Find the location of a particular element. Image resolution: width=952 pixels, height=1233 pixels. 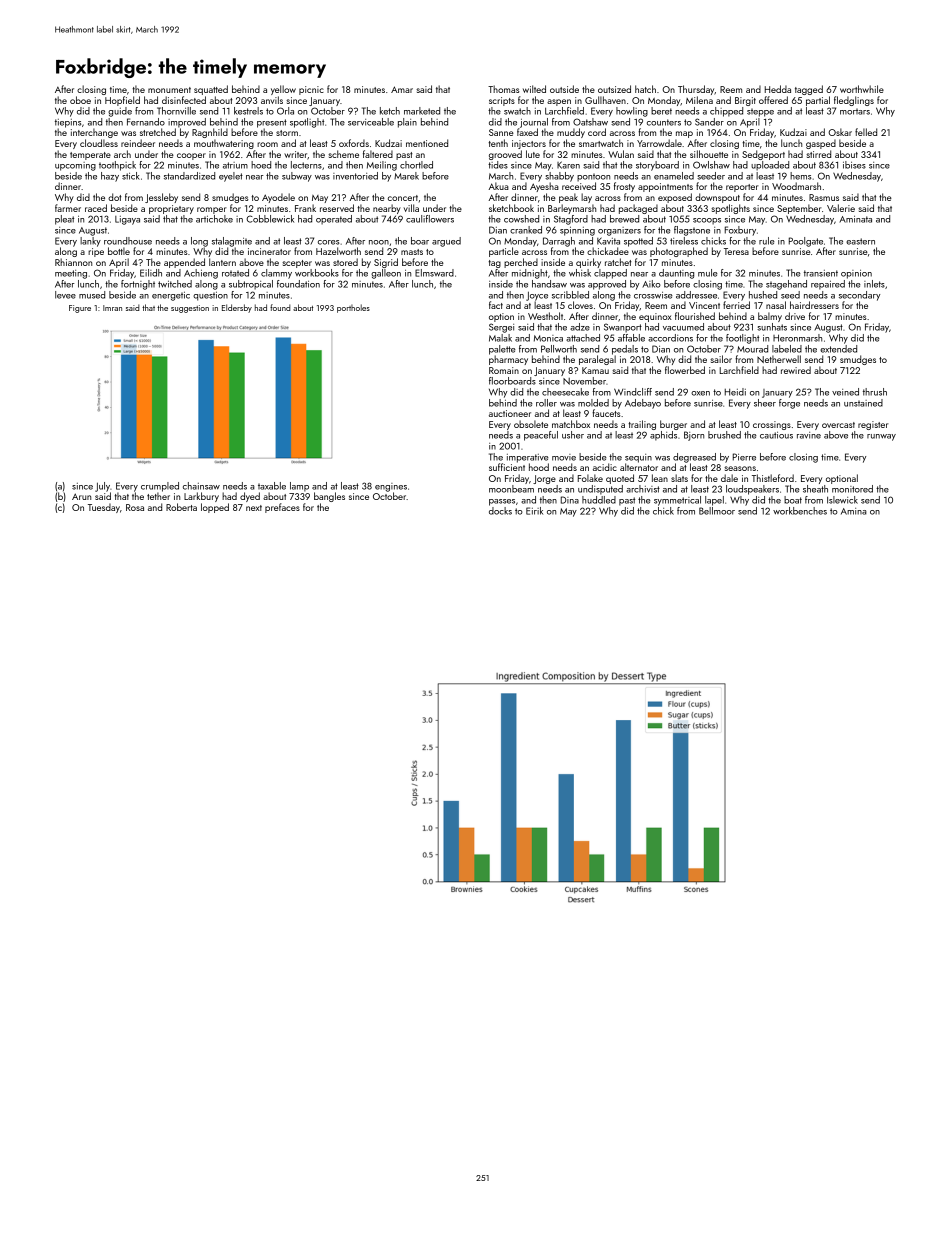

crossings is located at coordinates (772, 425).
